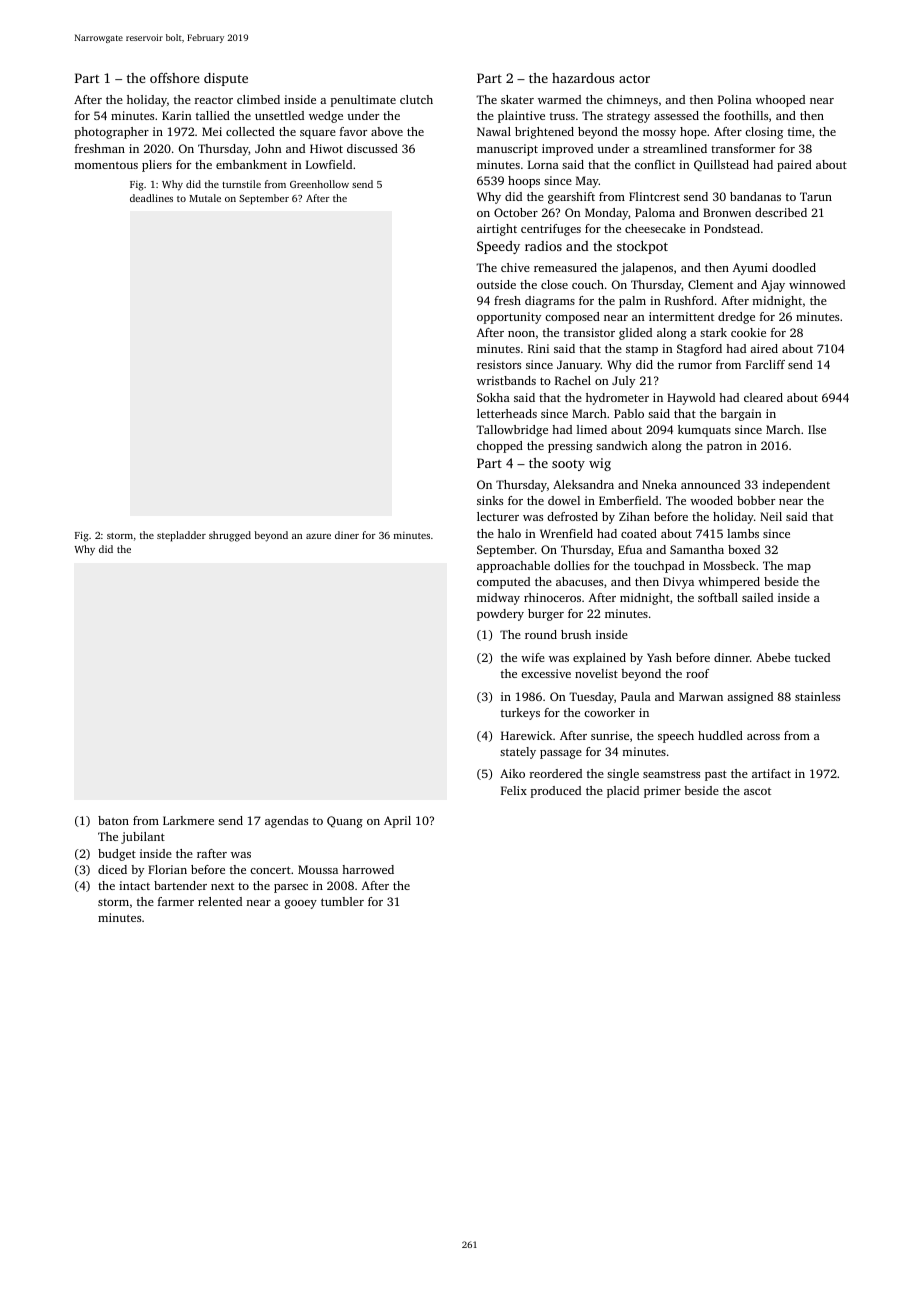 Image resolution: width=924 pixels, height=1308 pixels. What do you see at coordinates (347, 535) in the screenshot?
I see `diner` at bounding box center [347, 535].
